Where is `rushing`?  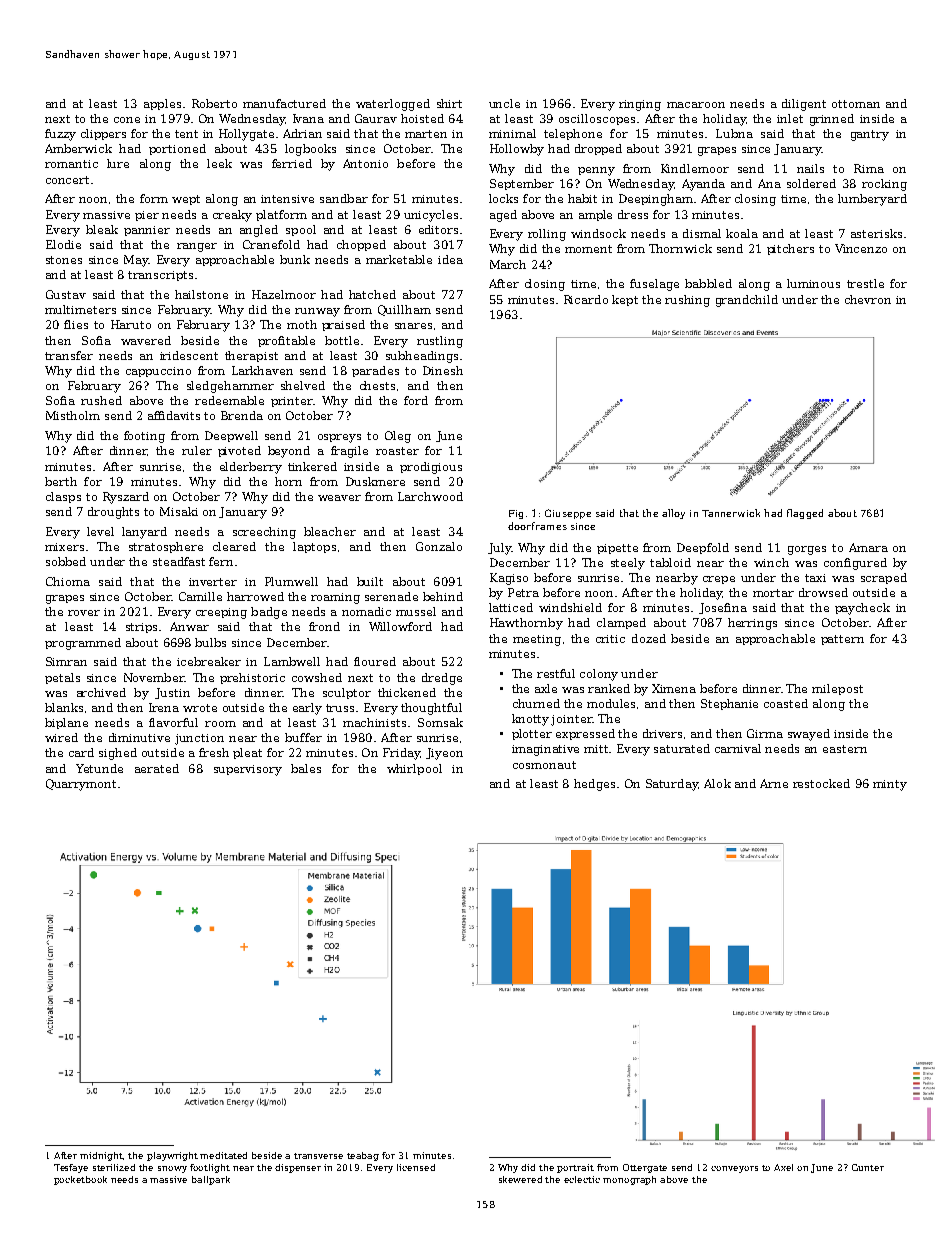
rushing is located at coordinates (687, 301).
